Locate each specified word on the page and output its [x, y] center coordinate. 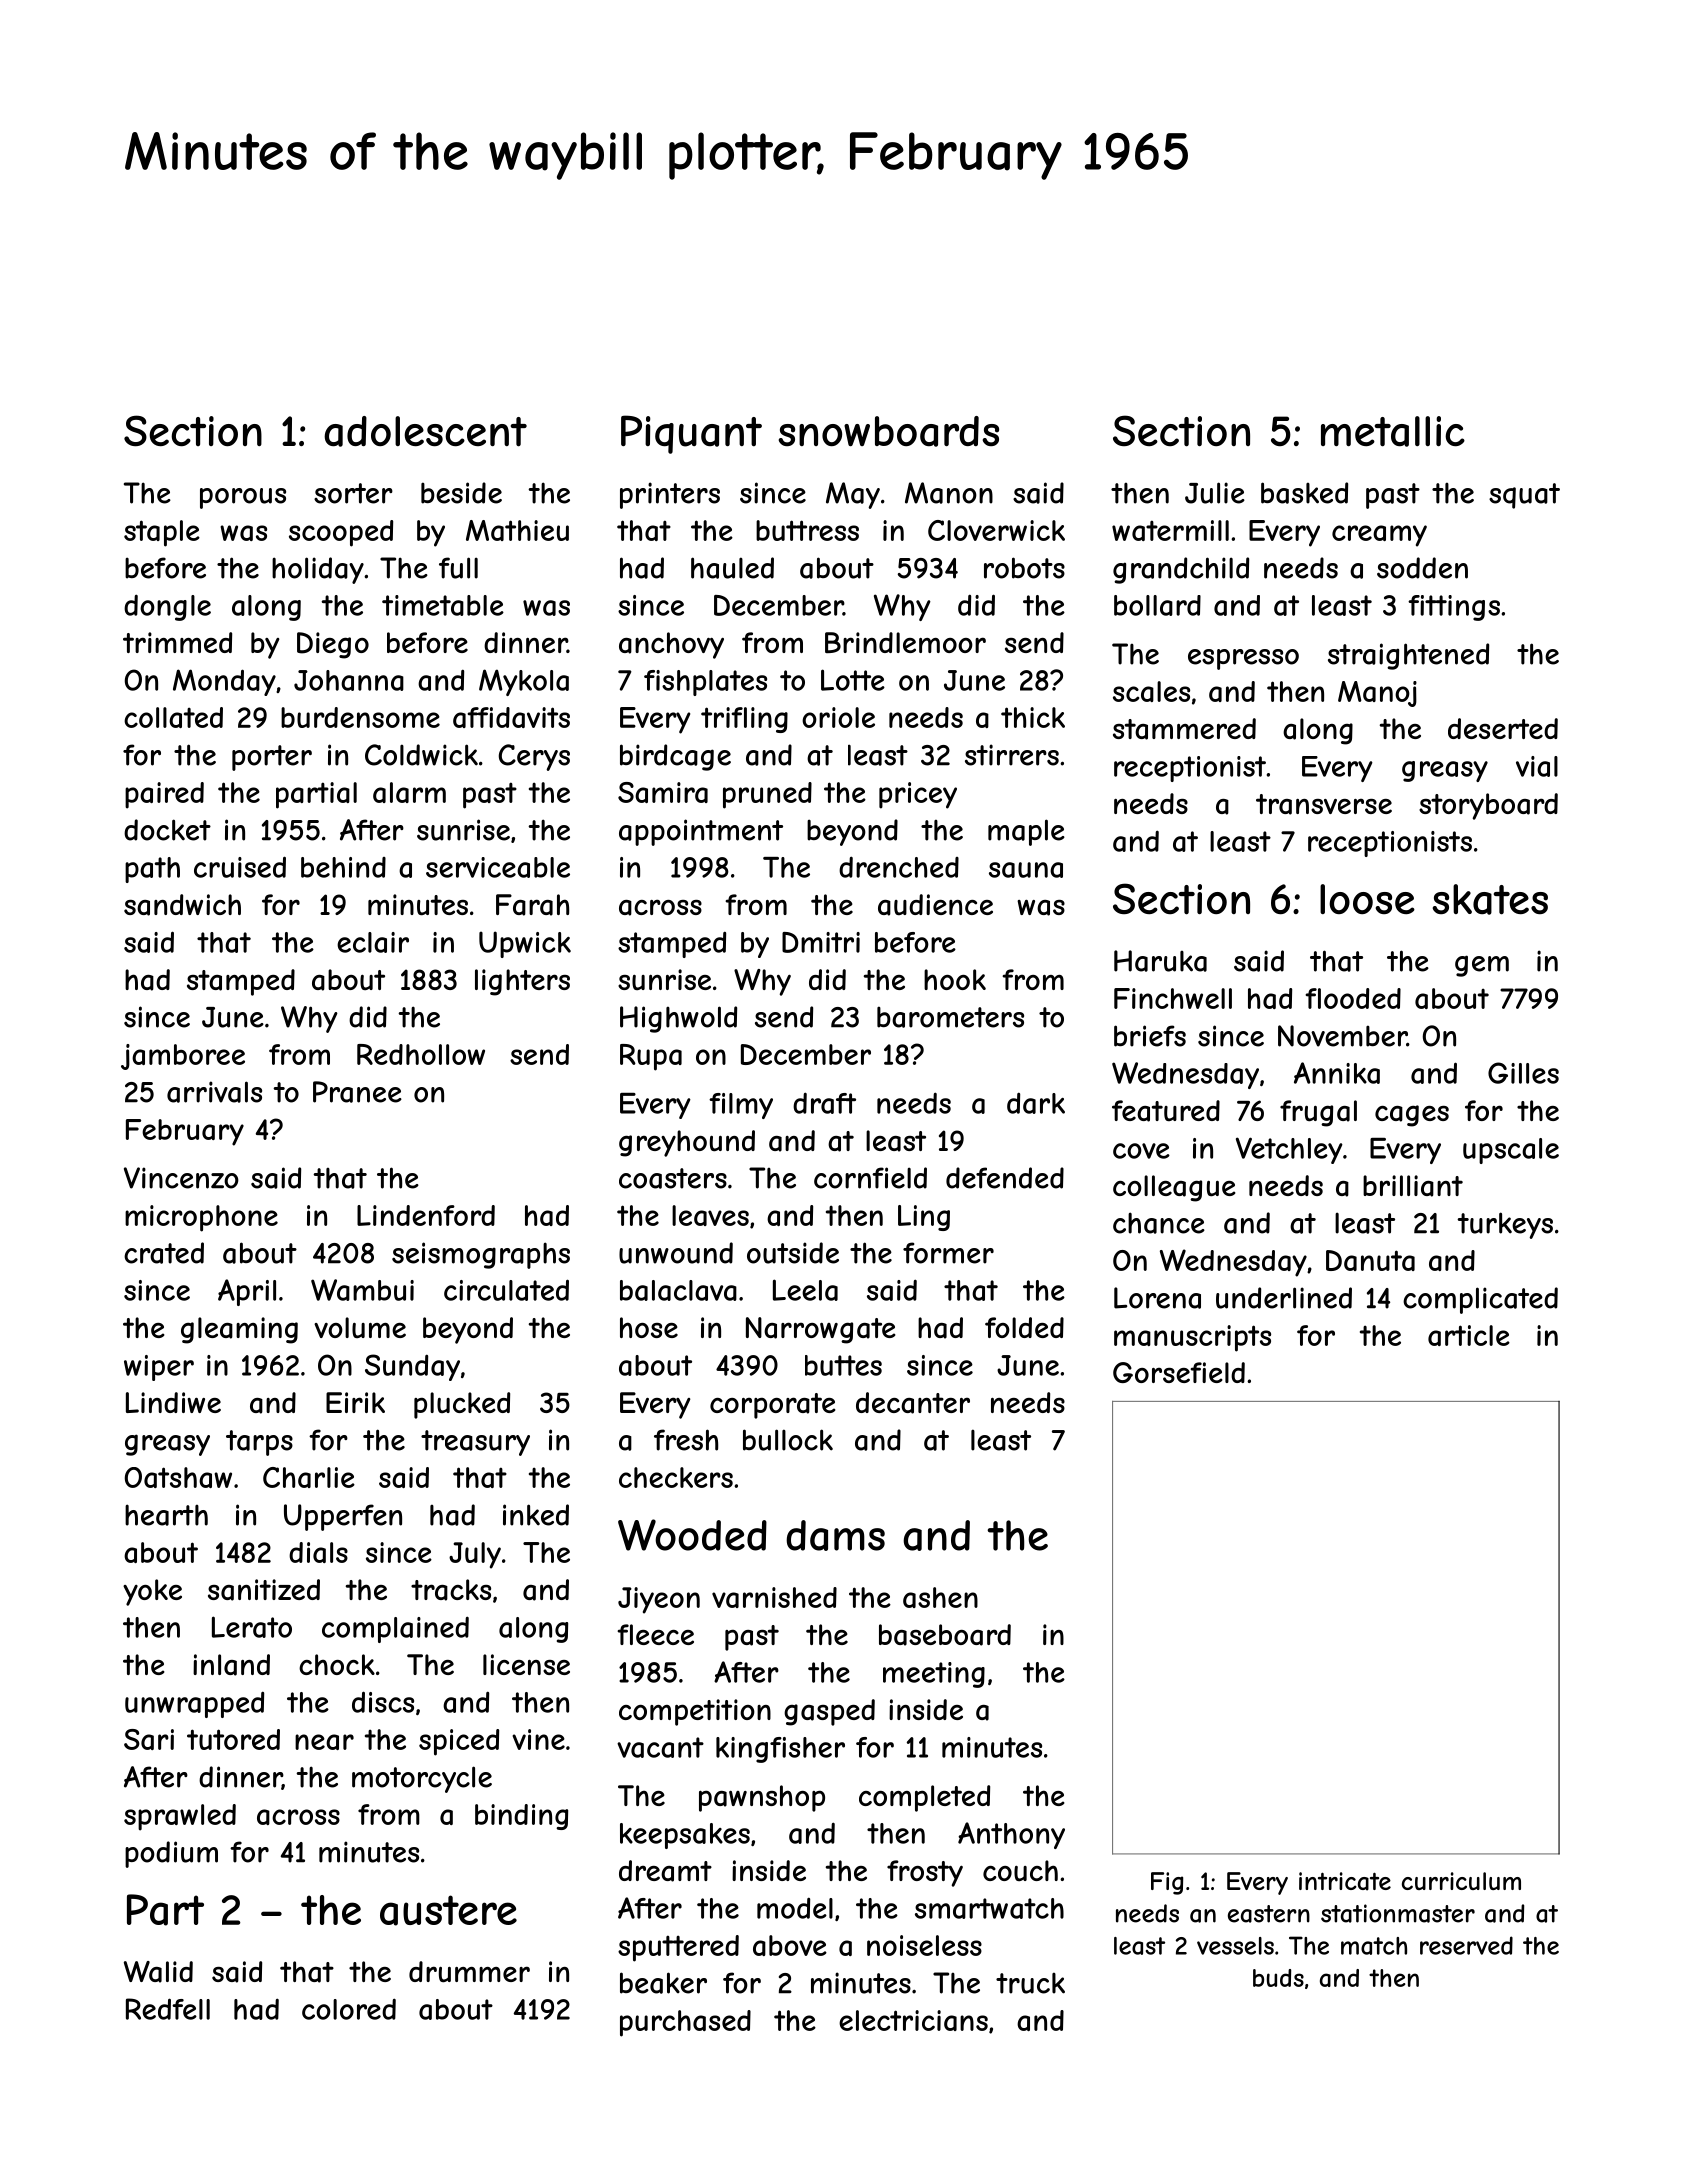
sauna [1026, 870]
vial [1537, 766]
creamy [1379, 536]
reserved [1466, 1945]
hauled [732, 568]
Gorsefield [1179, 1372]
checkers [676, 1477]
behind [343, 867]
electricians [913, 2020]
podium [171, 1854]
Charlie [309, 1477]
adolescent [425, 431]
